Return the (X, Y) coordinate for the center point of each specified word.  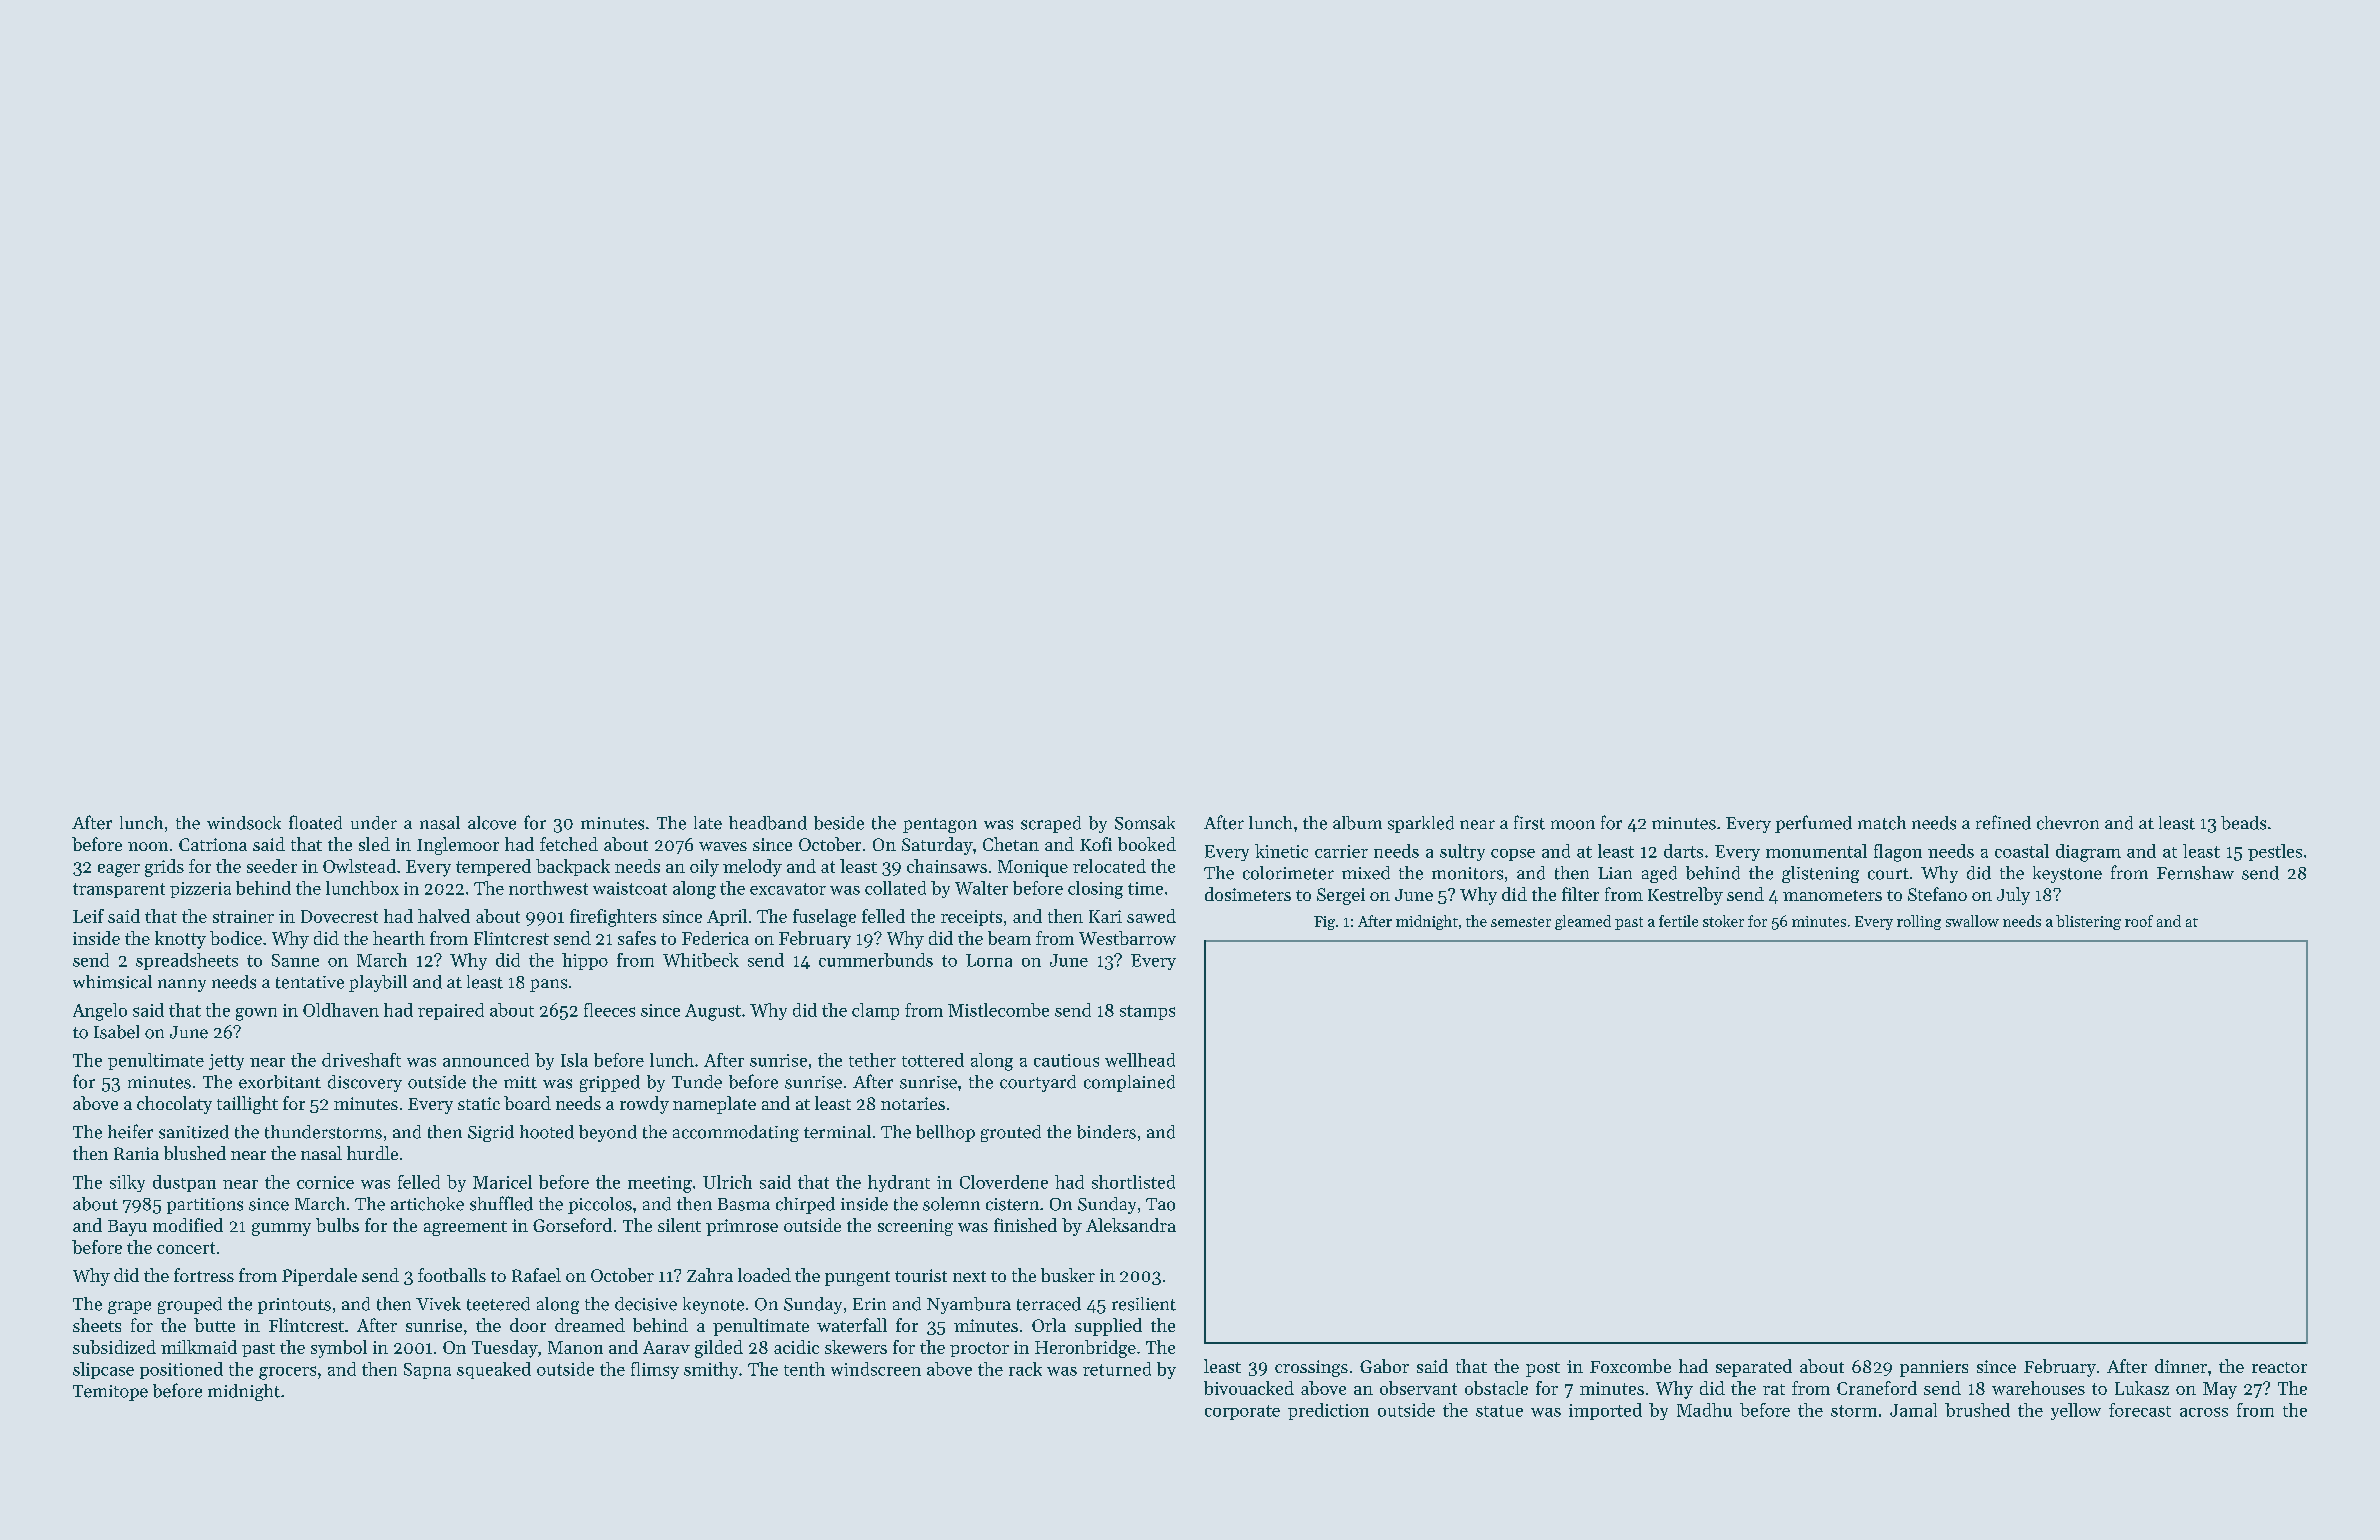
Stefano (1937, 894)
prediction (1328, 1411)
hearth (399, 938)
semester (1521, 922)
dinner (2181, 1366)
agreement (465, 1228)
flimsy (655, 1370)
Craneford (1877, 1388)
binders (1106, 1132)
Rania (136, 1153)
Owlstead (359, 866)
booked (1147, 844)
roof (2139, 921)
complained (1129, 1083)
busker (1068, 1275)
